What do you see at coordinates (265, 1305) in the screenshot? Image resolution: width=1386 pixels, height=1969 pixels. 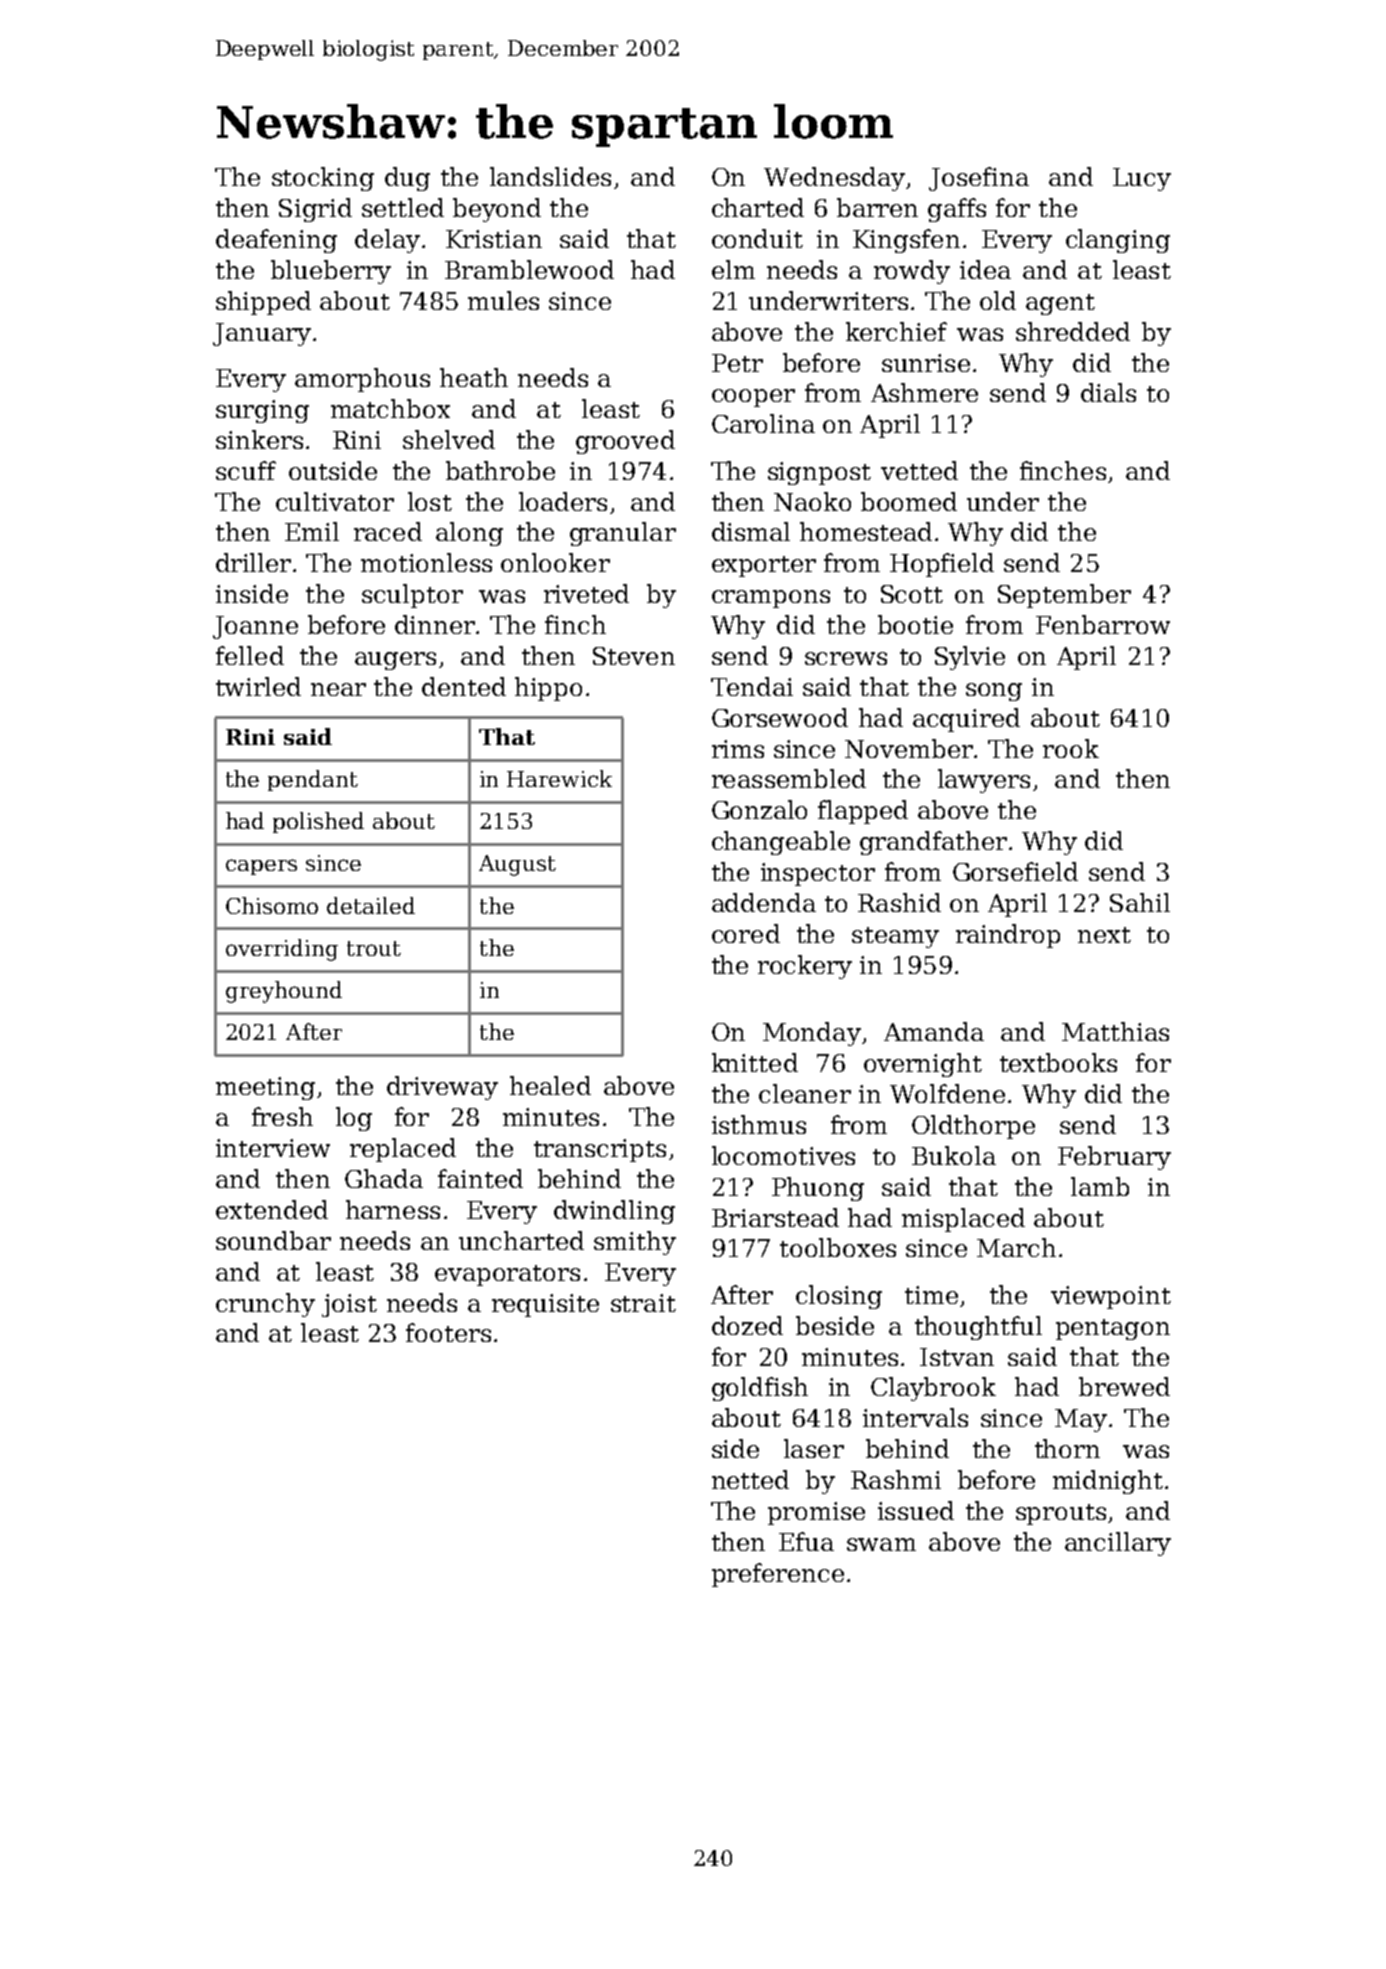 I see `crunchy` at bounding box center [265, 1305].
